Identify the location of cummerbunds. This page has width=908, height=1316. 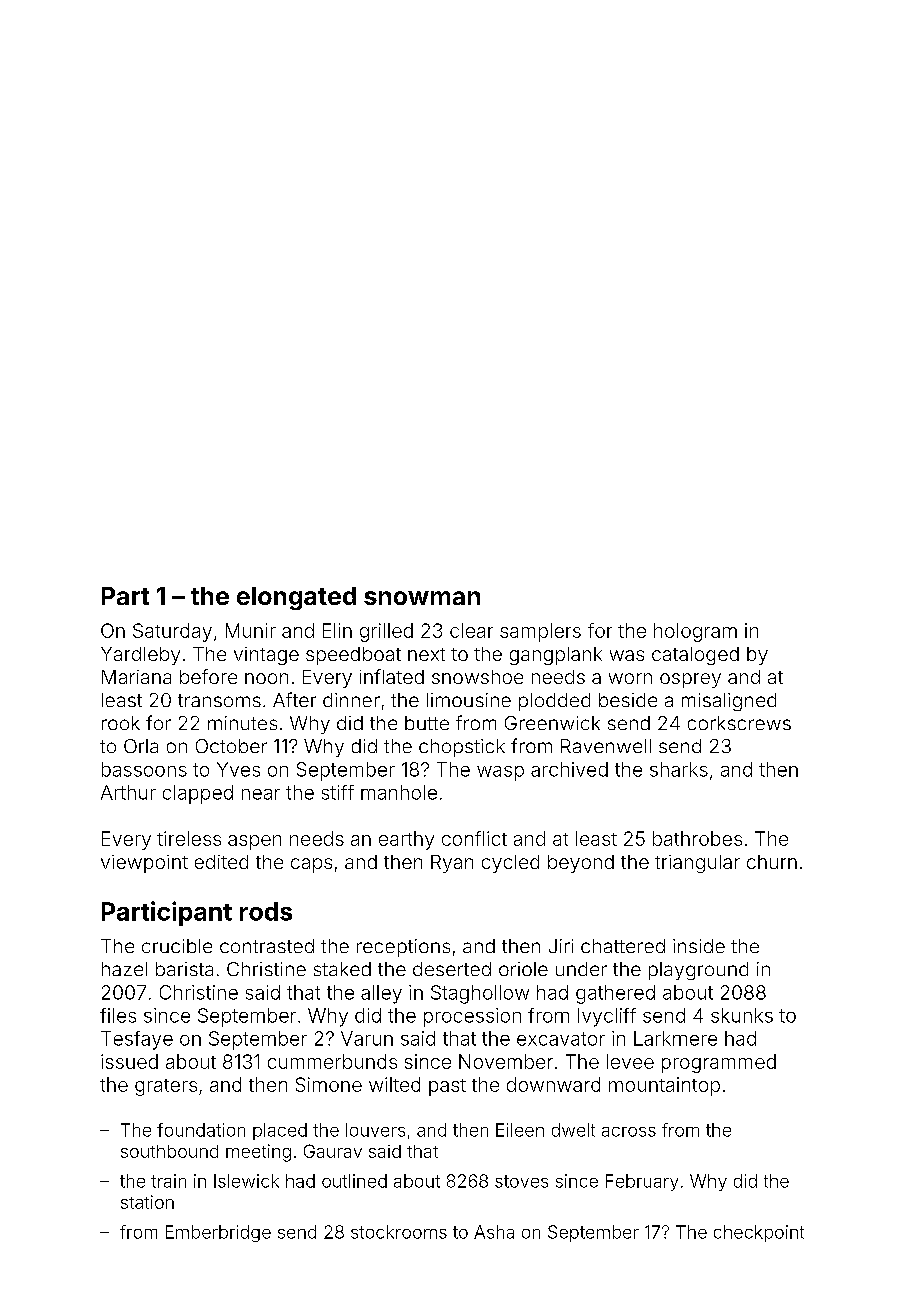
(332, 1061).
